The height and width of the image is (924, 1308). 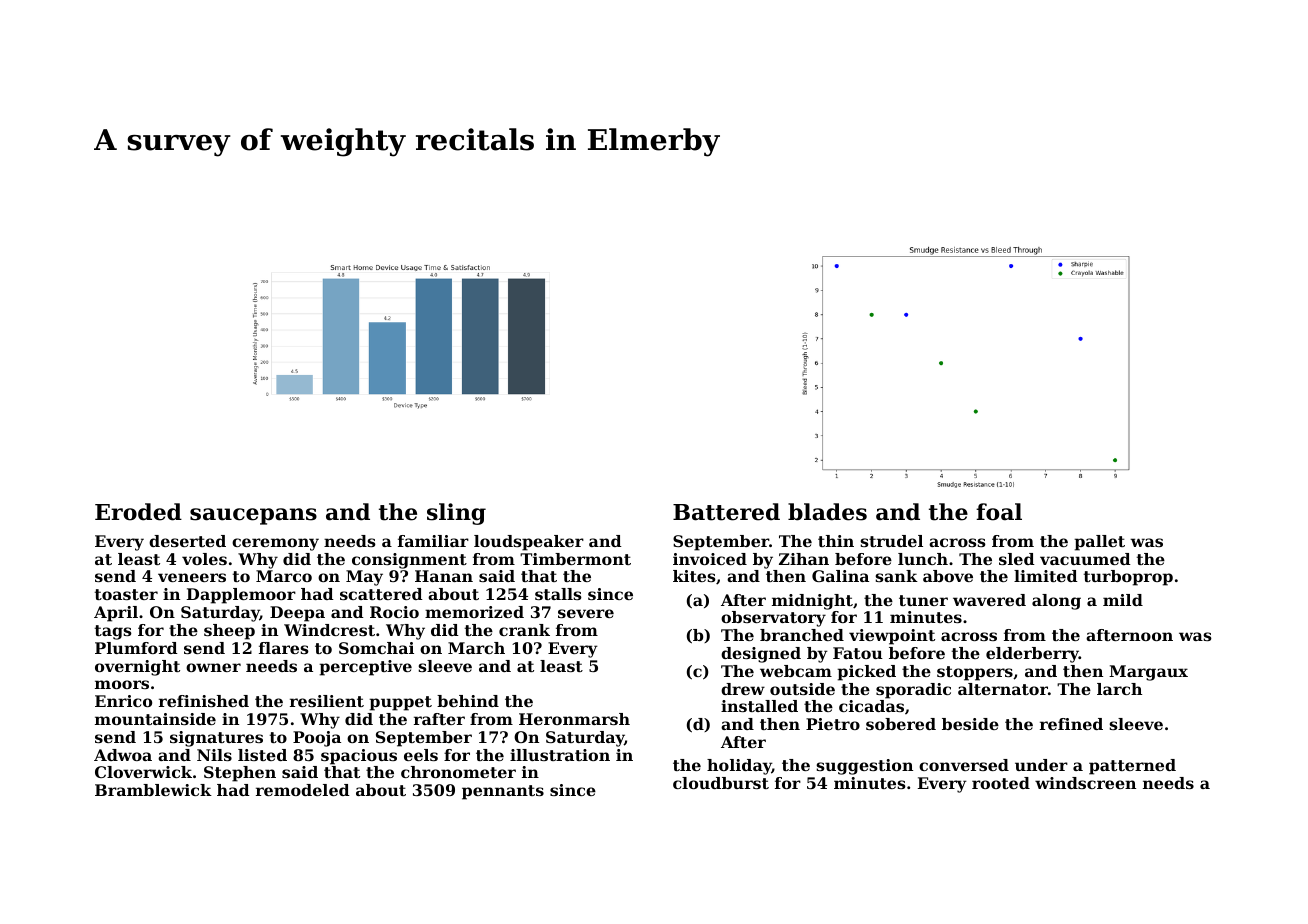 I want to click on Battered, so click(x=726, y=512).
